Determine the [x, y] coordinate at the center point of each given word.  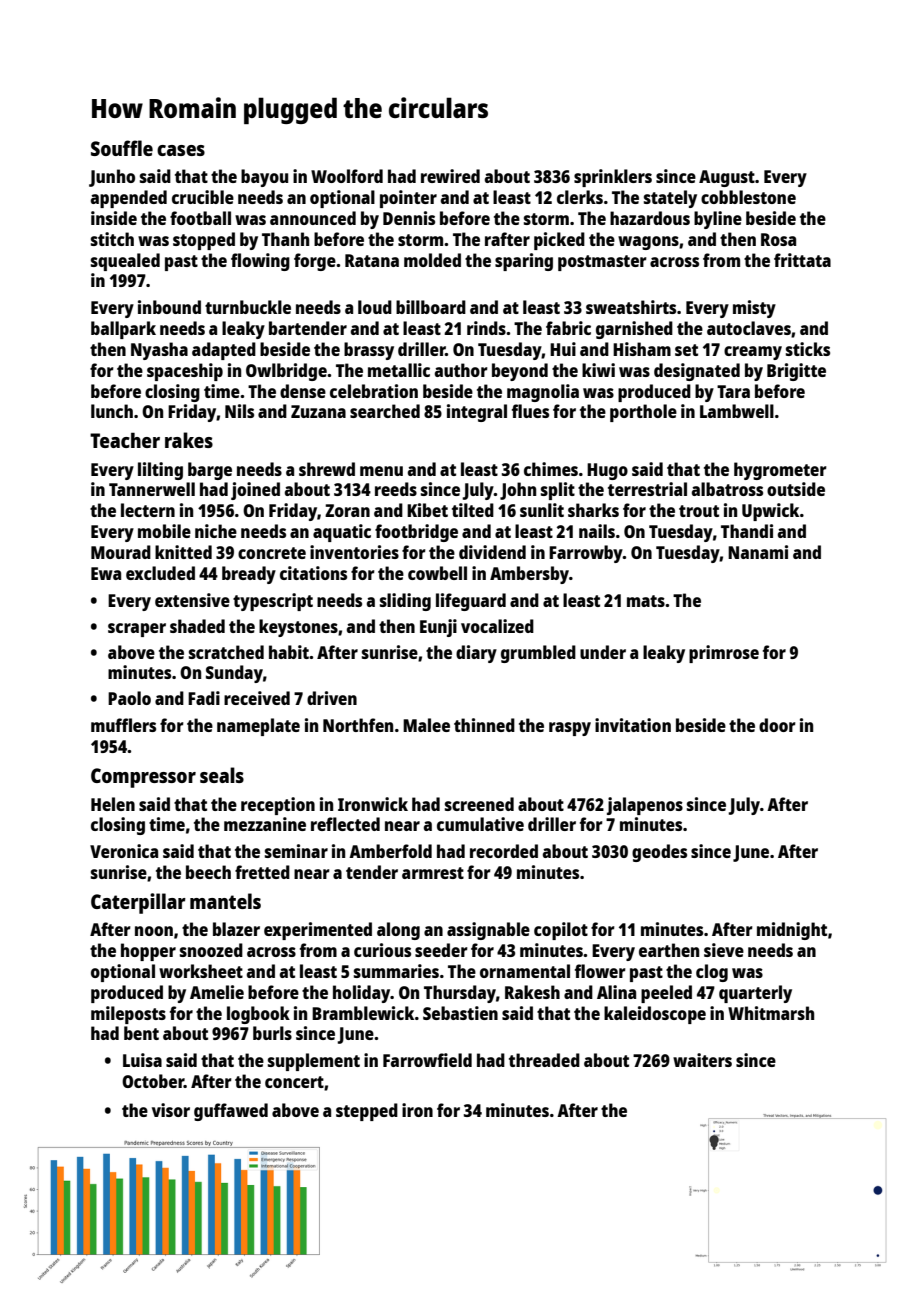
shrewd [327, 469]
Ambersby [529, 575]
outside [796, 489]
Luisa [142, 1060]
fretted [262, 872]
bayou [264, 178]
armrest [433, 873]
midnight [792, 931]
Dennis [409, 218]
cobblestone [748, 197]
